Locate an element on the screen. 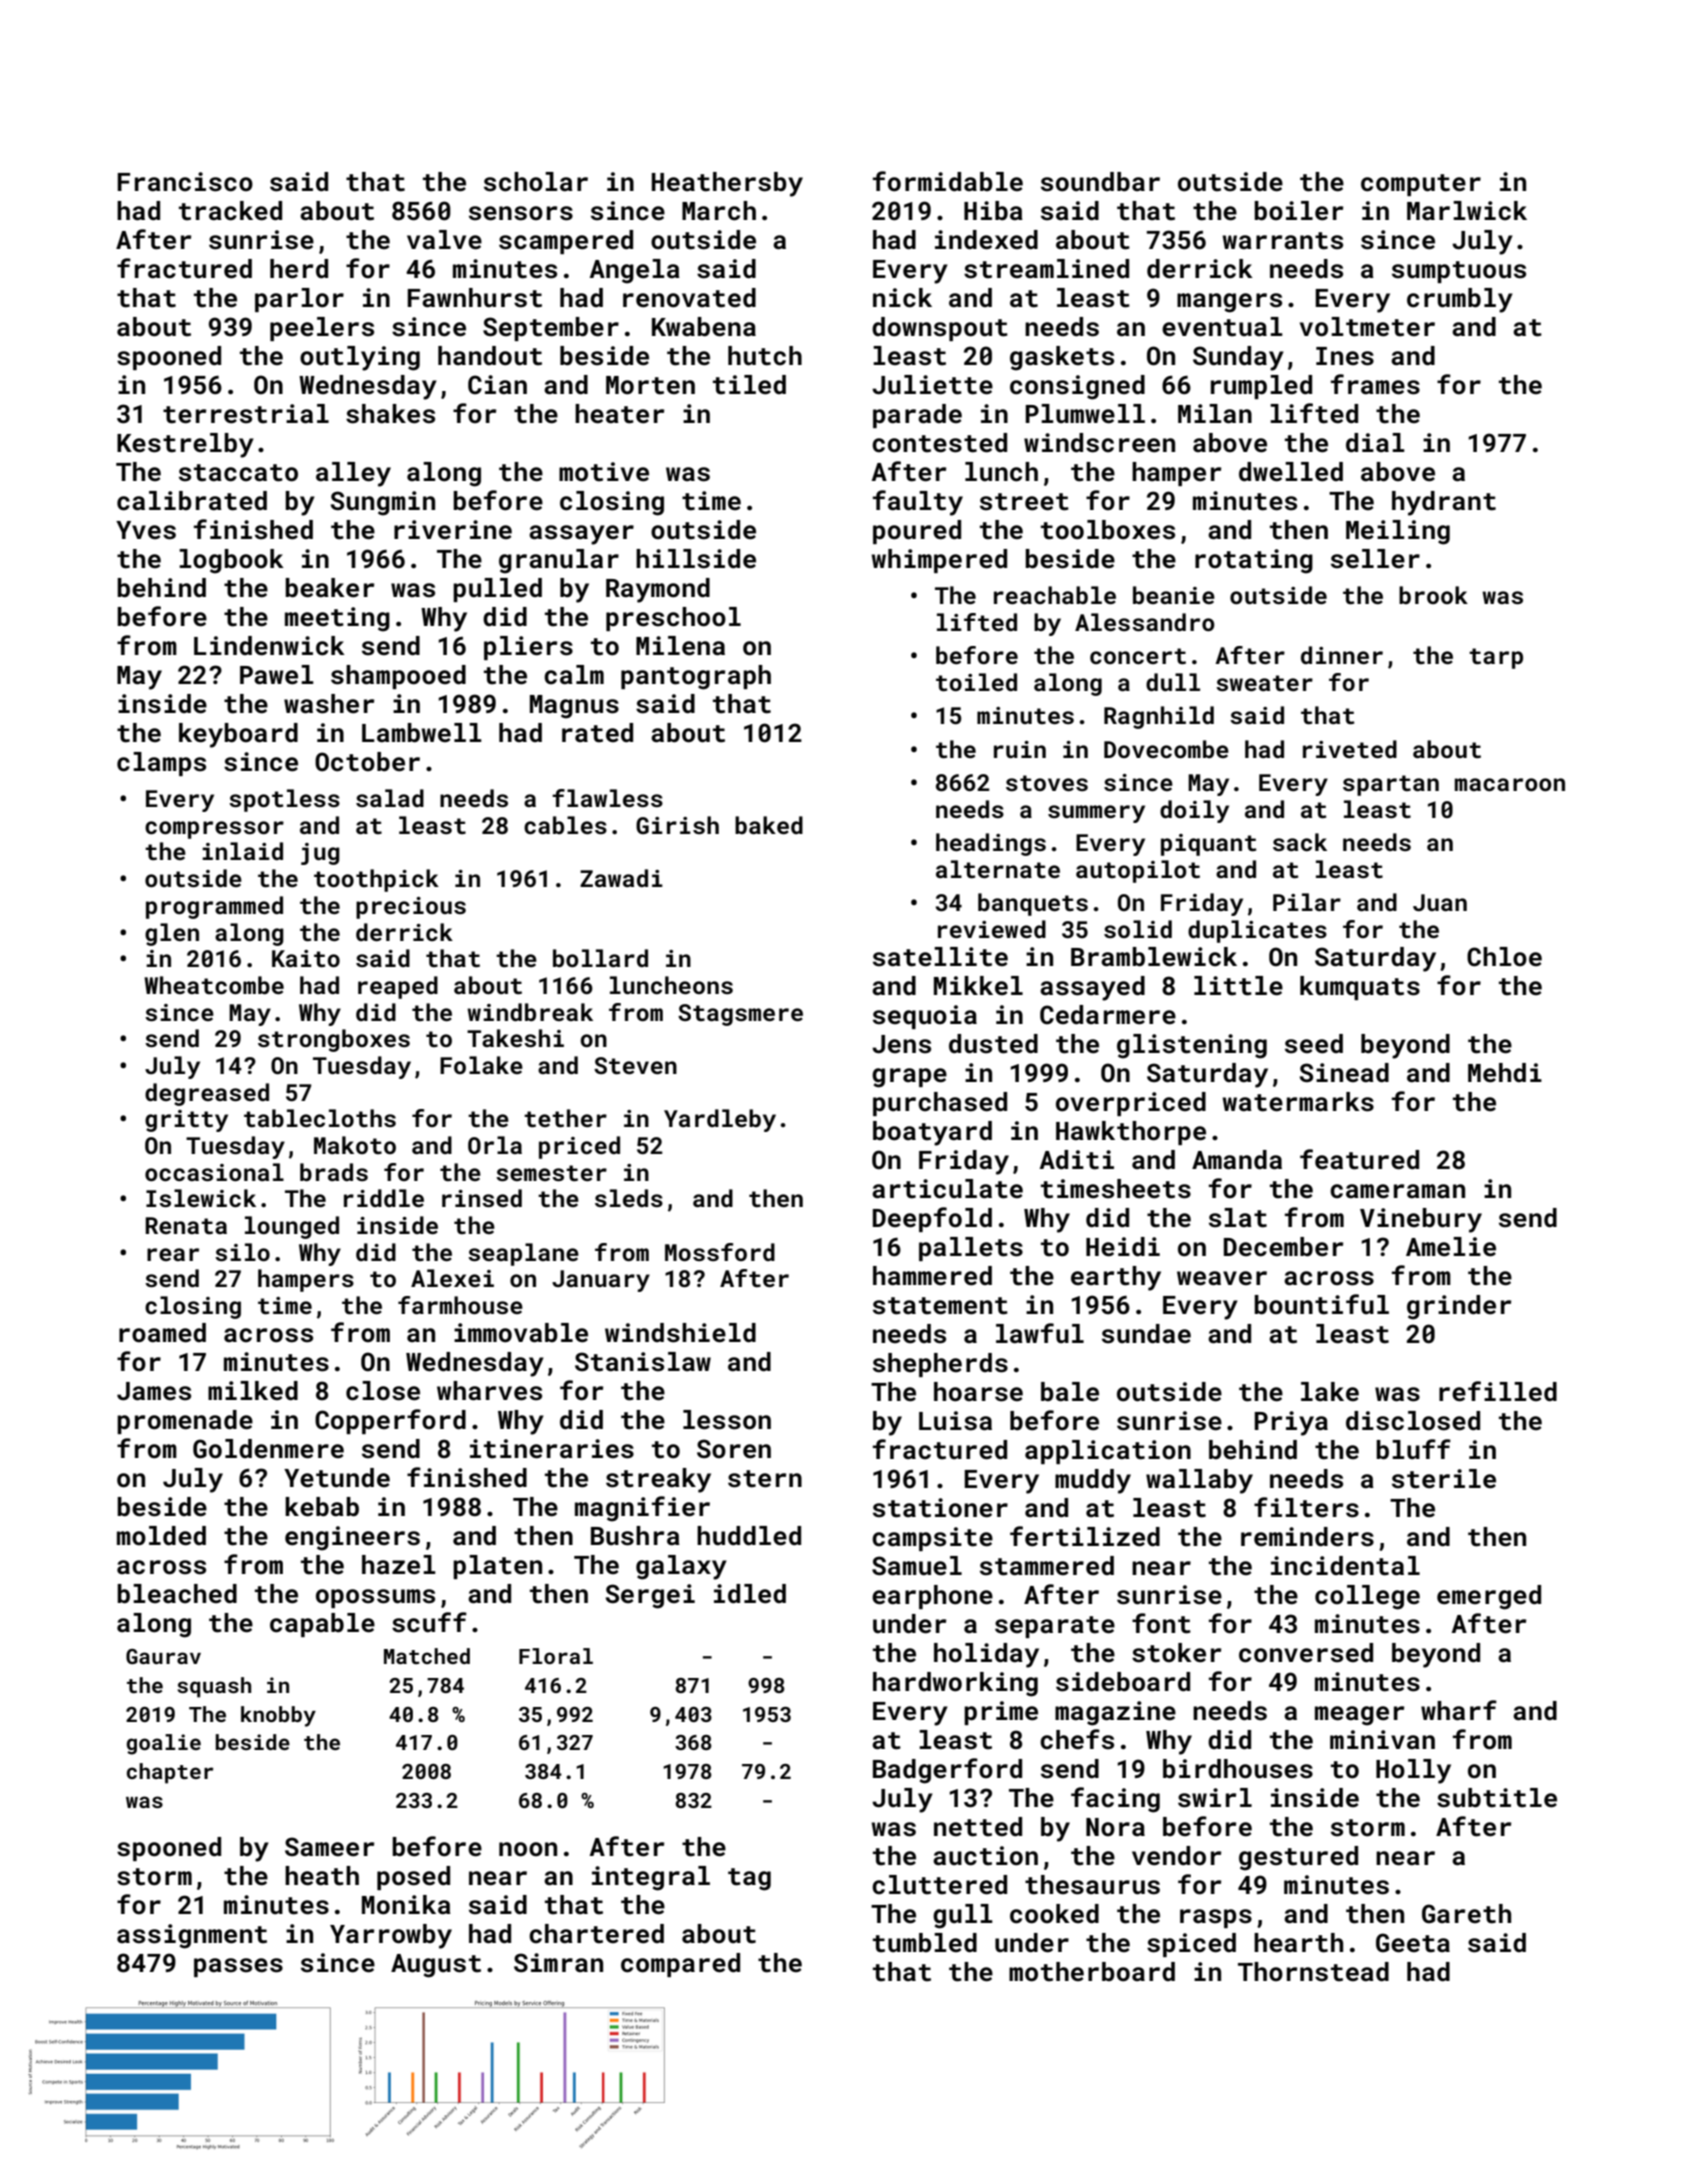  compared is located at coordinates (680, 1965).
